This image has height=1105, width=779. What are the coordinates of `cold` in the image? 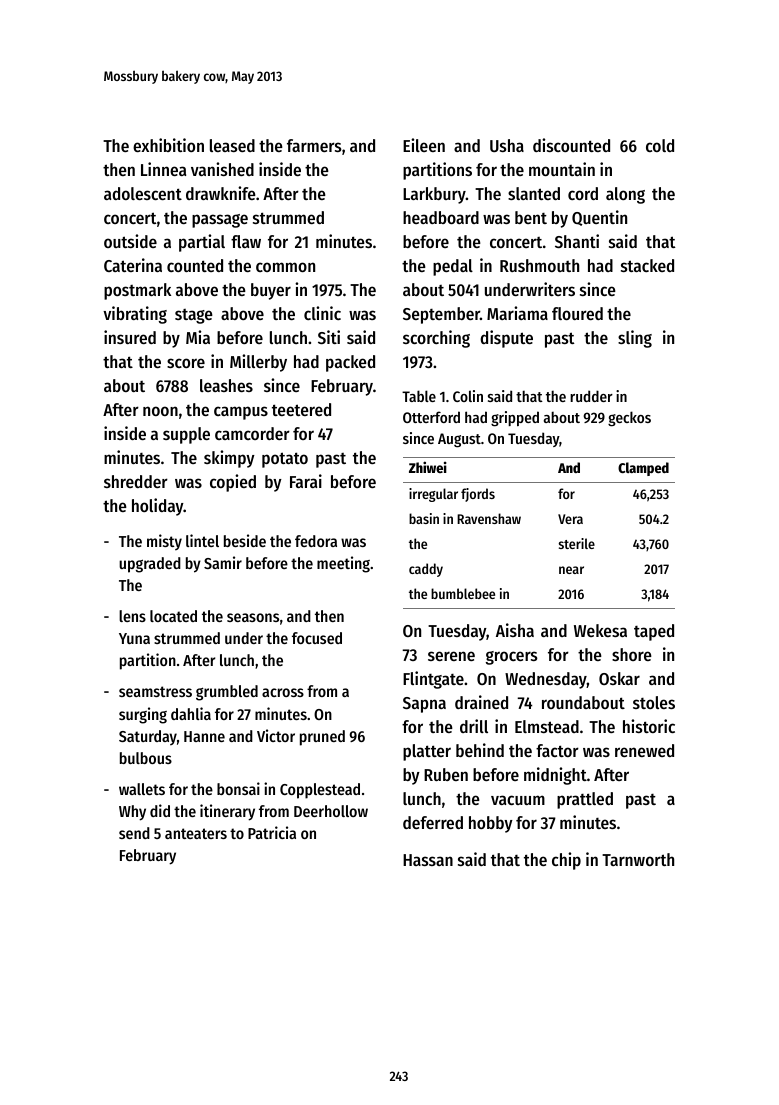 It's located at (660, 145).
